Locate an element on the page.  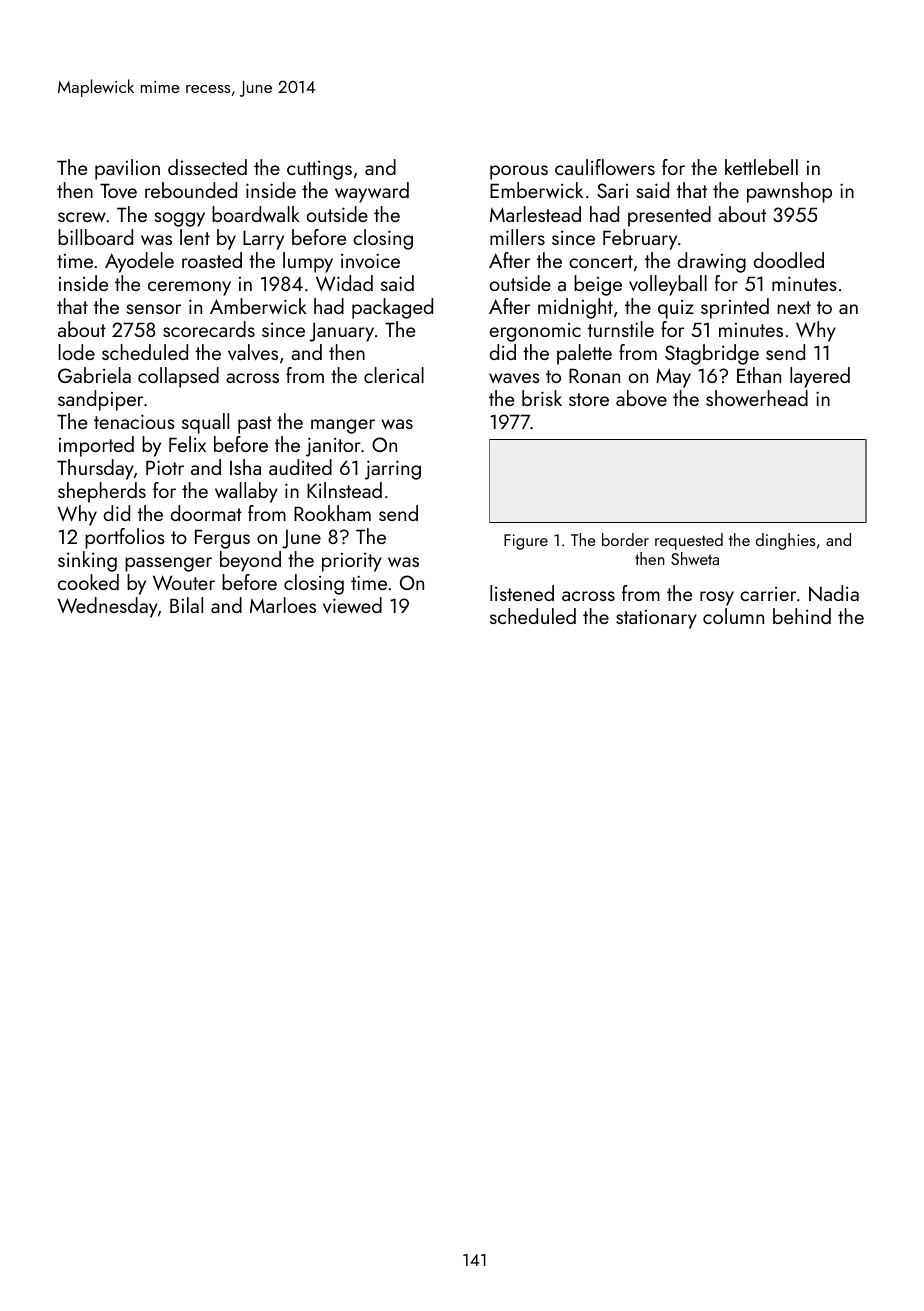
screw is located at coordinates (82, 217).
